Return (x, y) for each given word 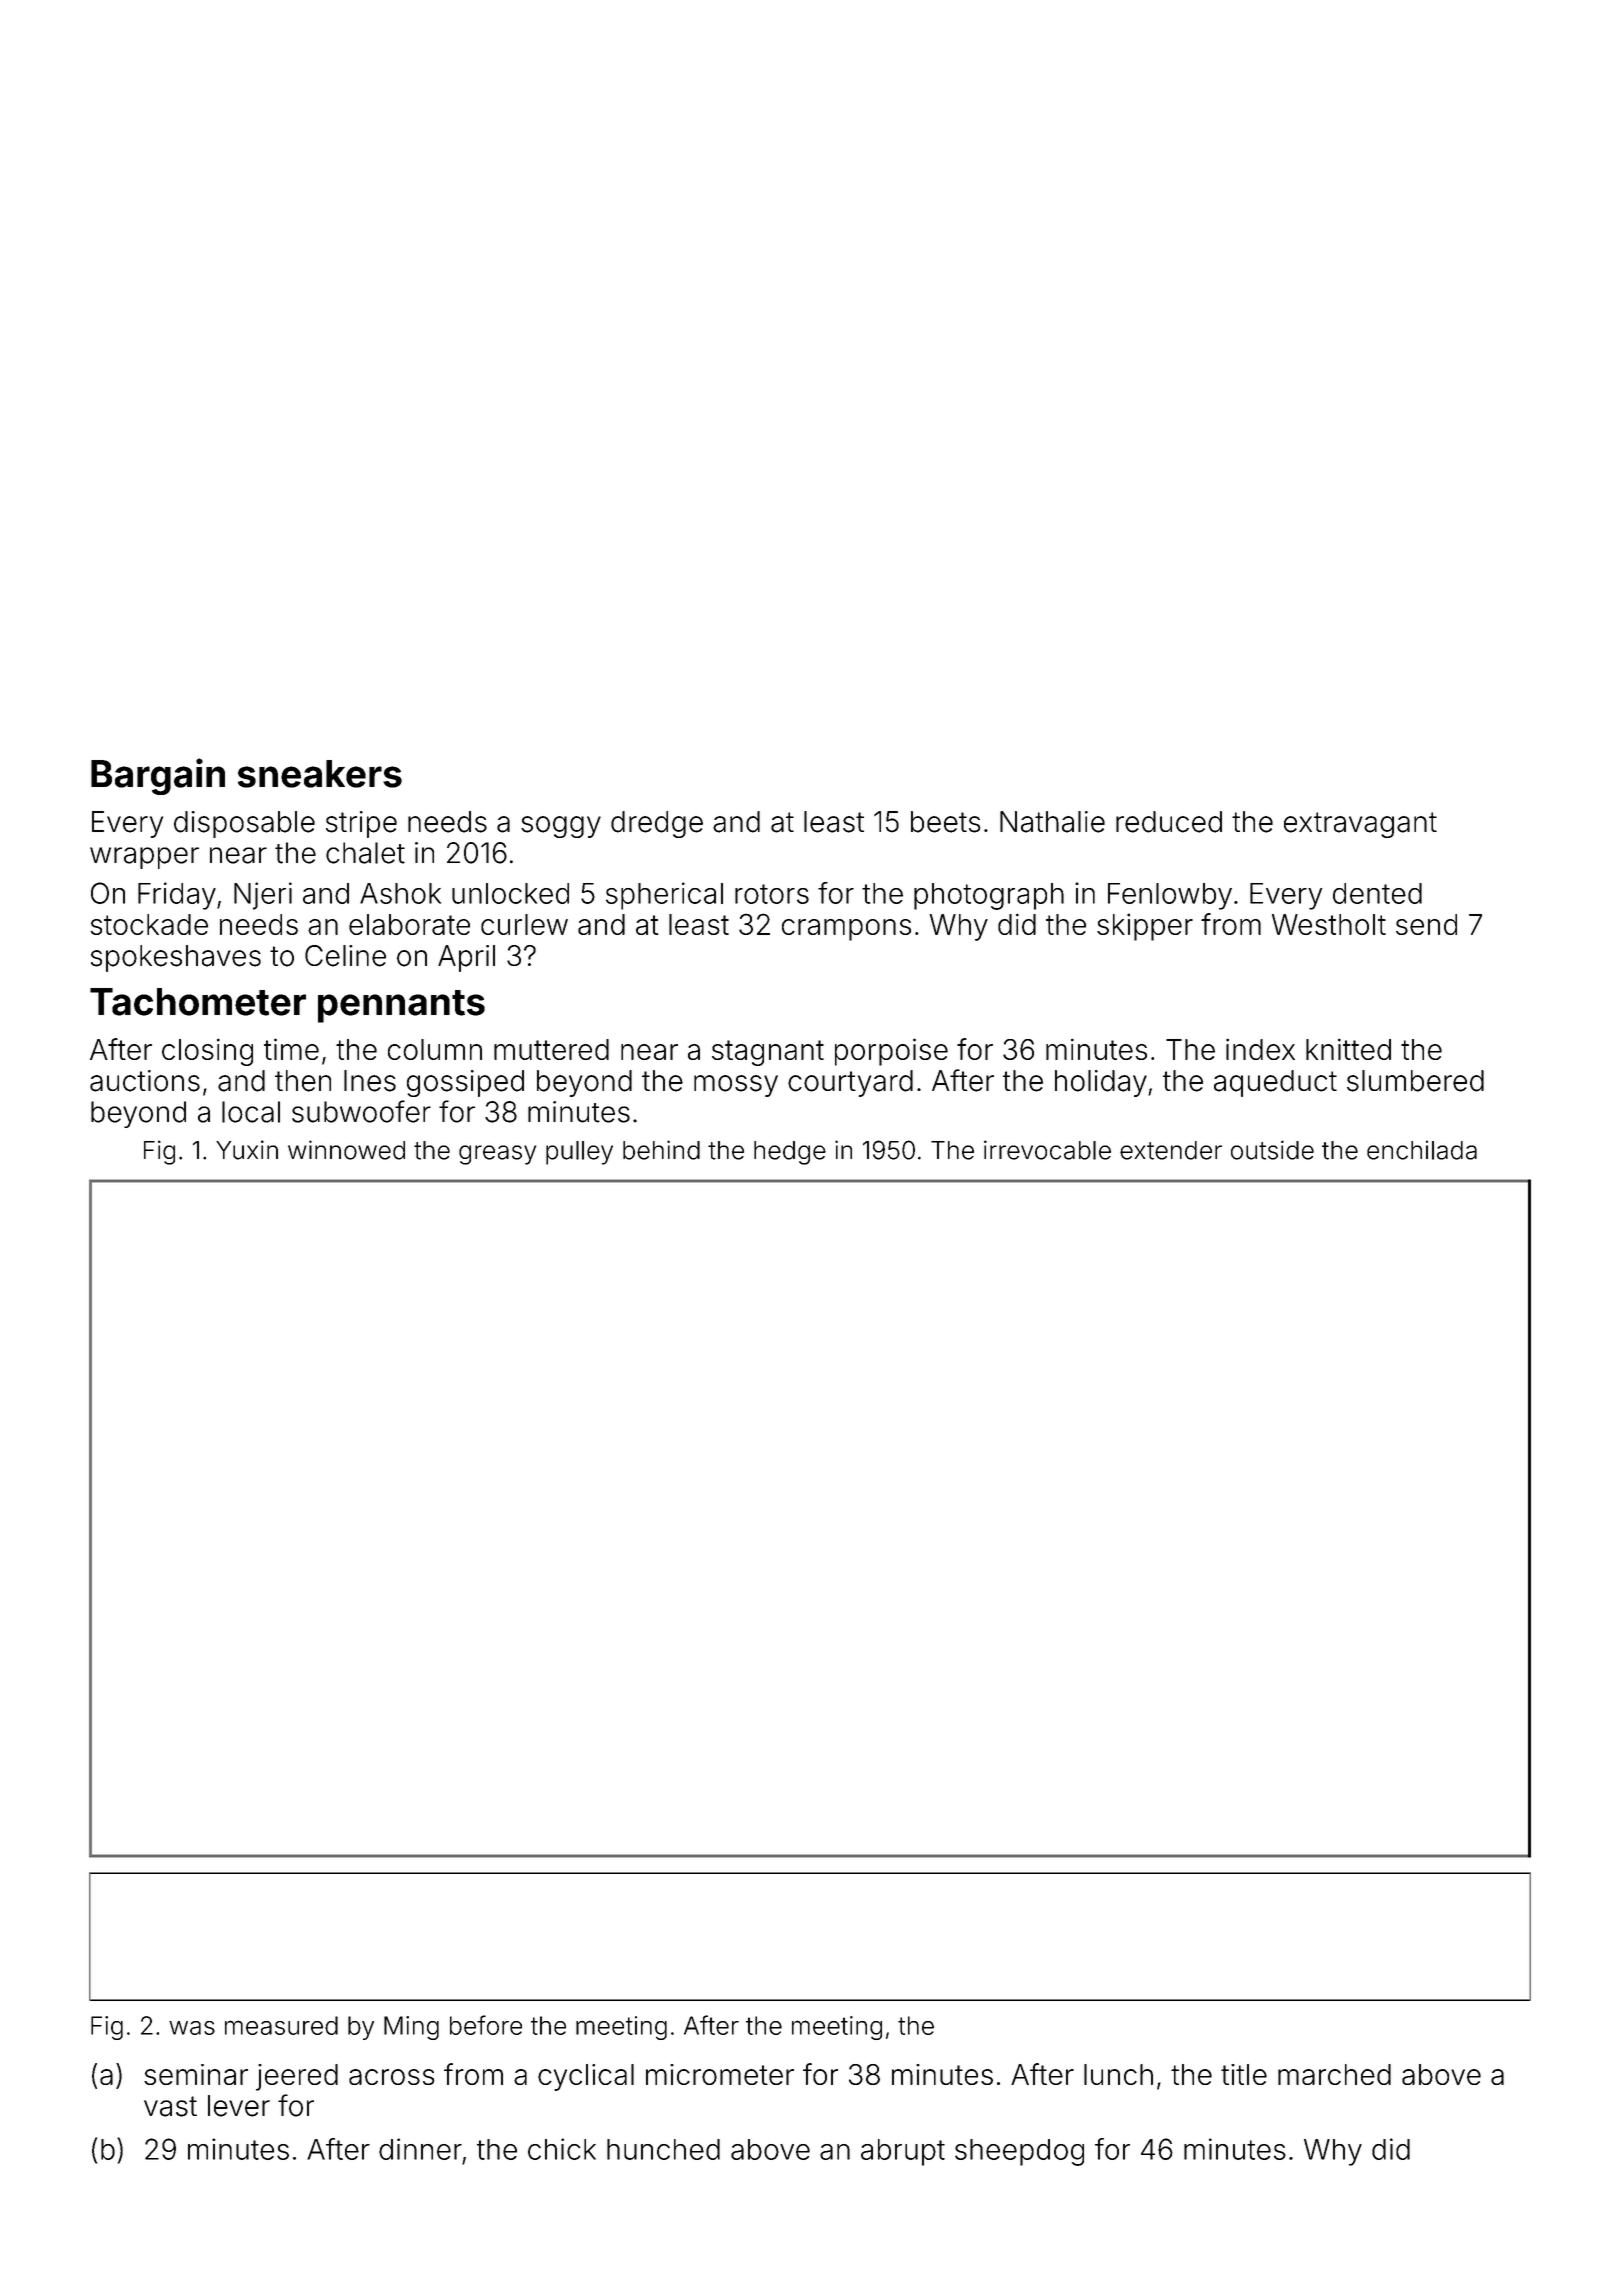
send (1426, 924)
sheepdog (1019, 2152)
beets (945, 822)
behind (661, 1150)
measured (281, 2025)
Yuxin (247, 1150)
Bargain (158, 776)
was (192, 2028)
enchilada (1422, 1150)
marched (1334, 2074)
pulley (579, 1153)
